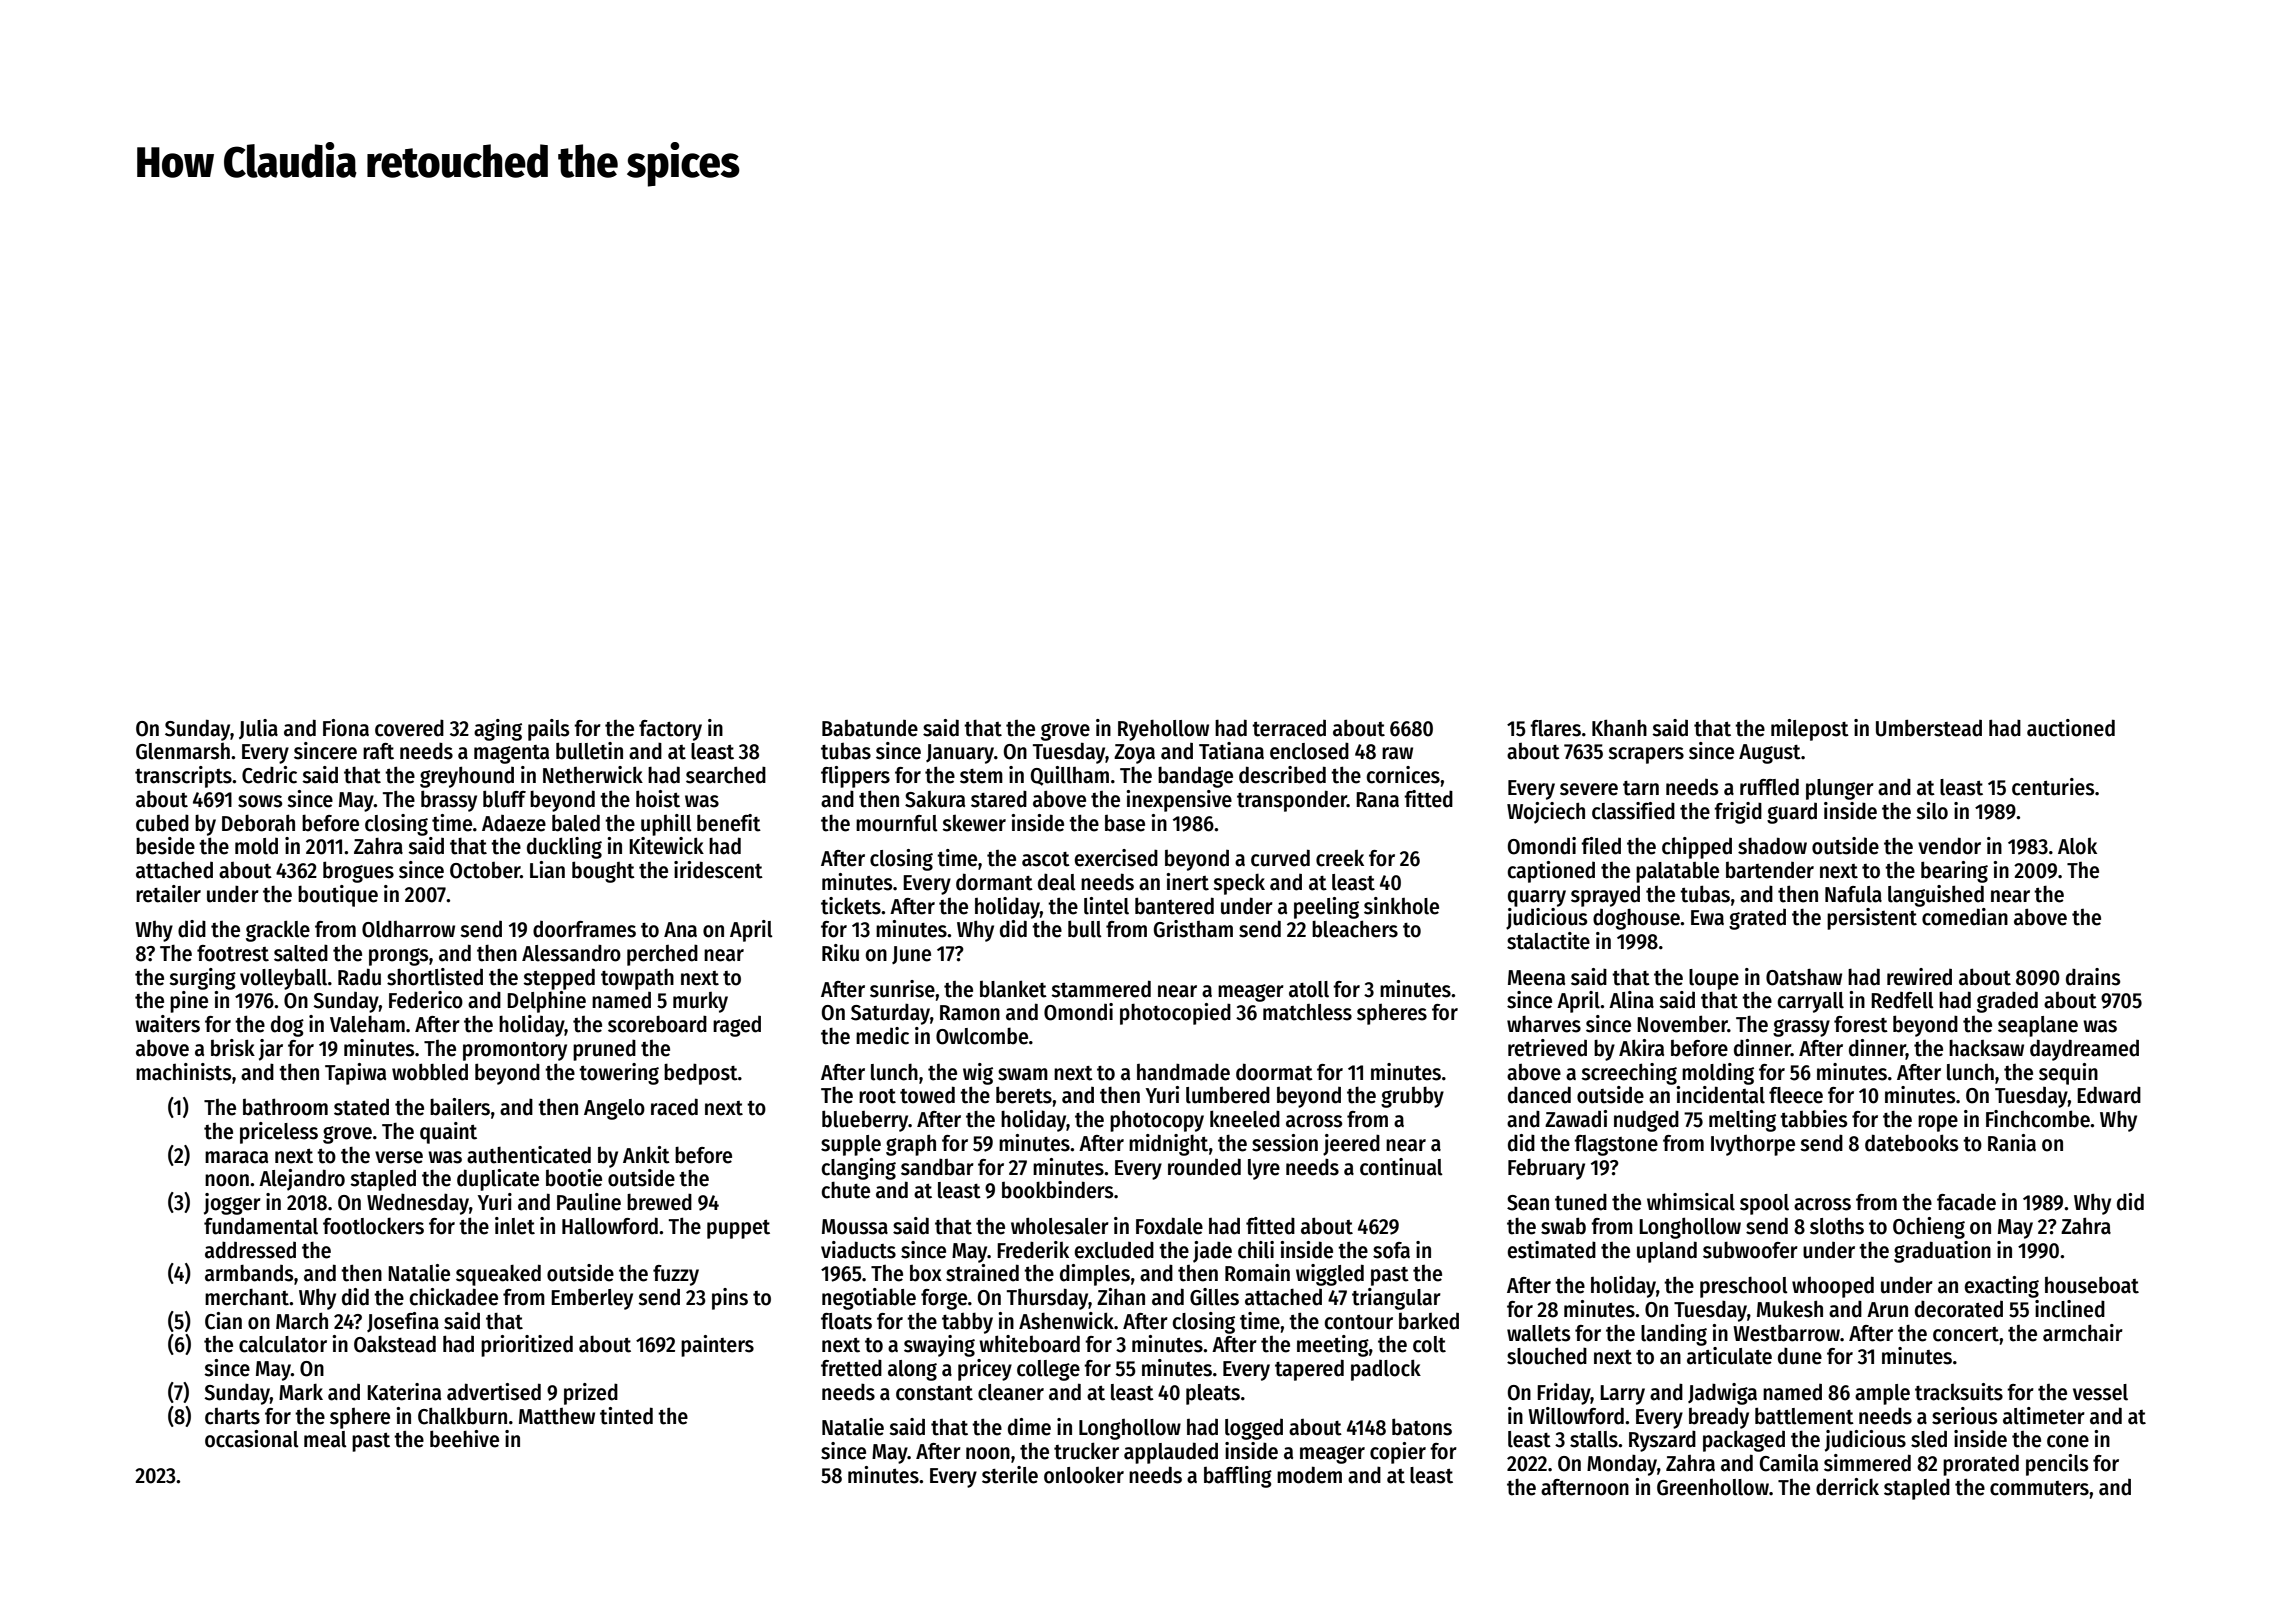 The height and width of the document is (1614, 2282). I want to click on scoreboard, so click(657, 1024).
